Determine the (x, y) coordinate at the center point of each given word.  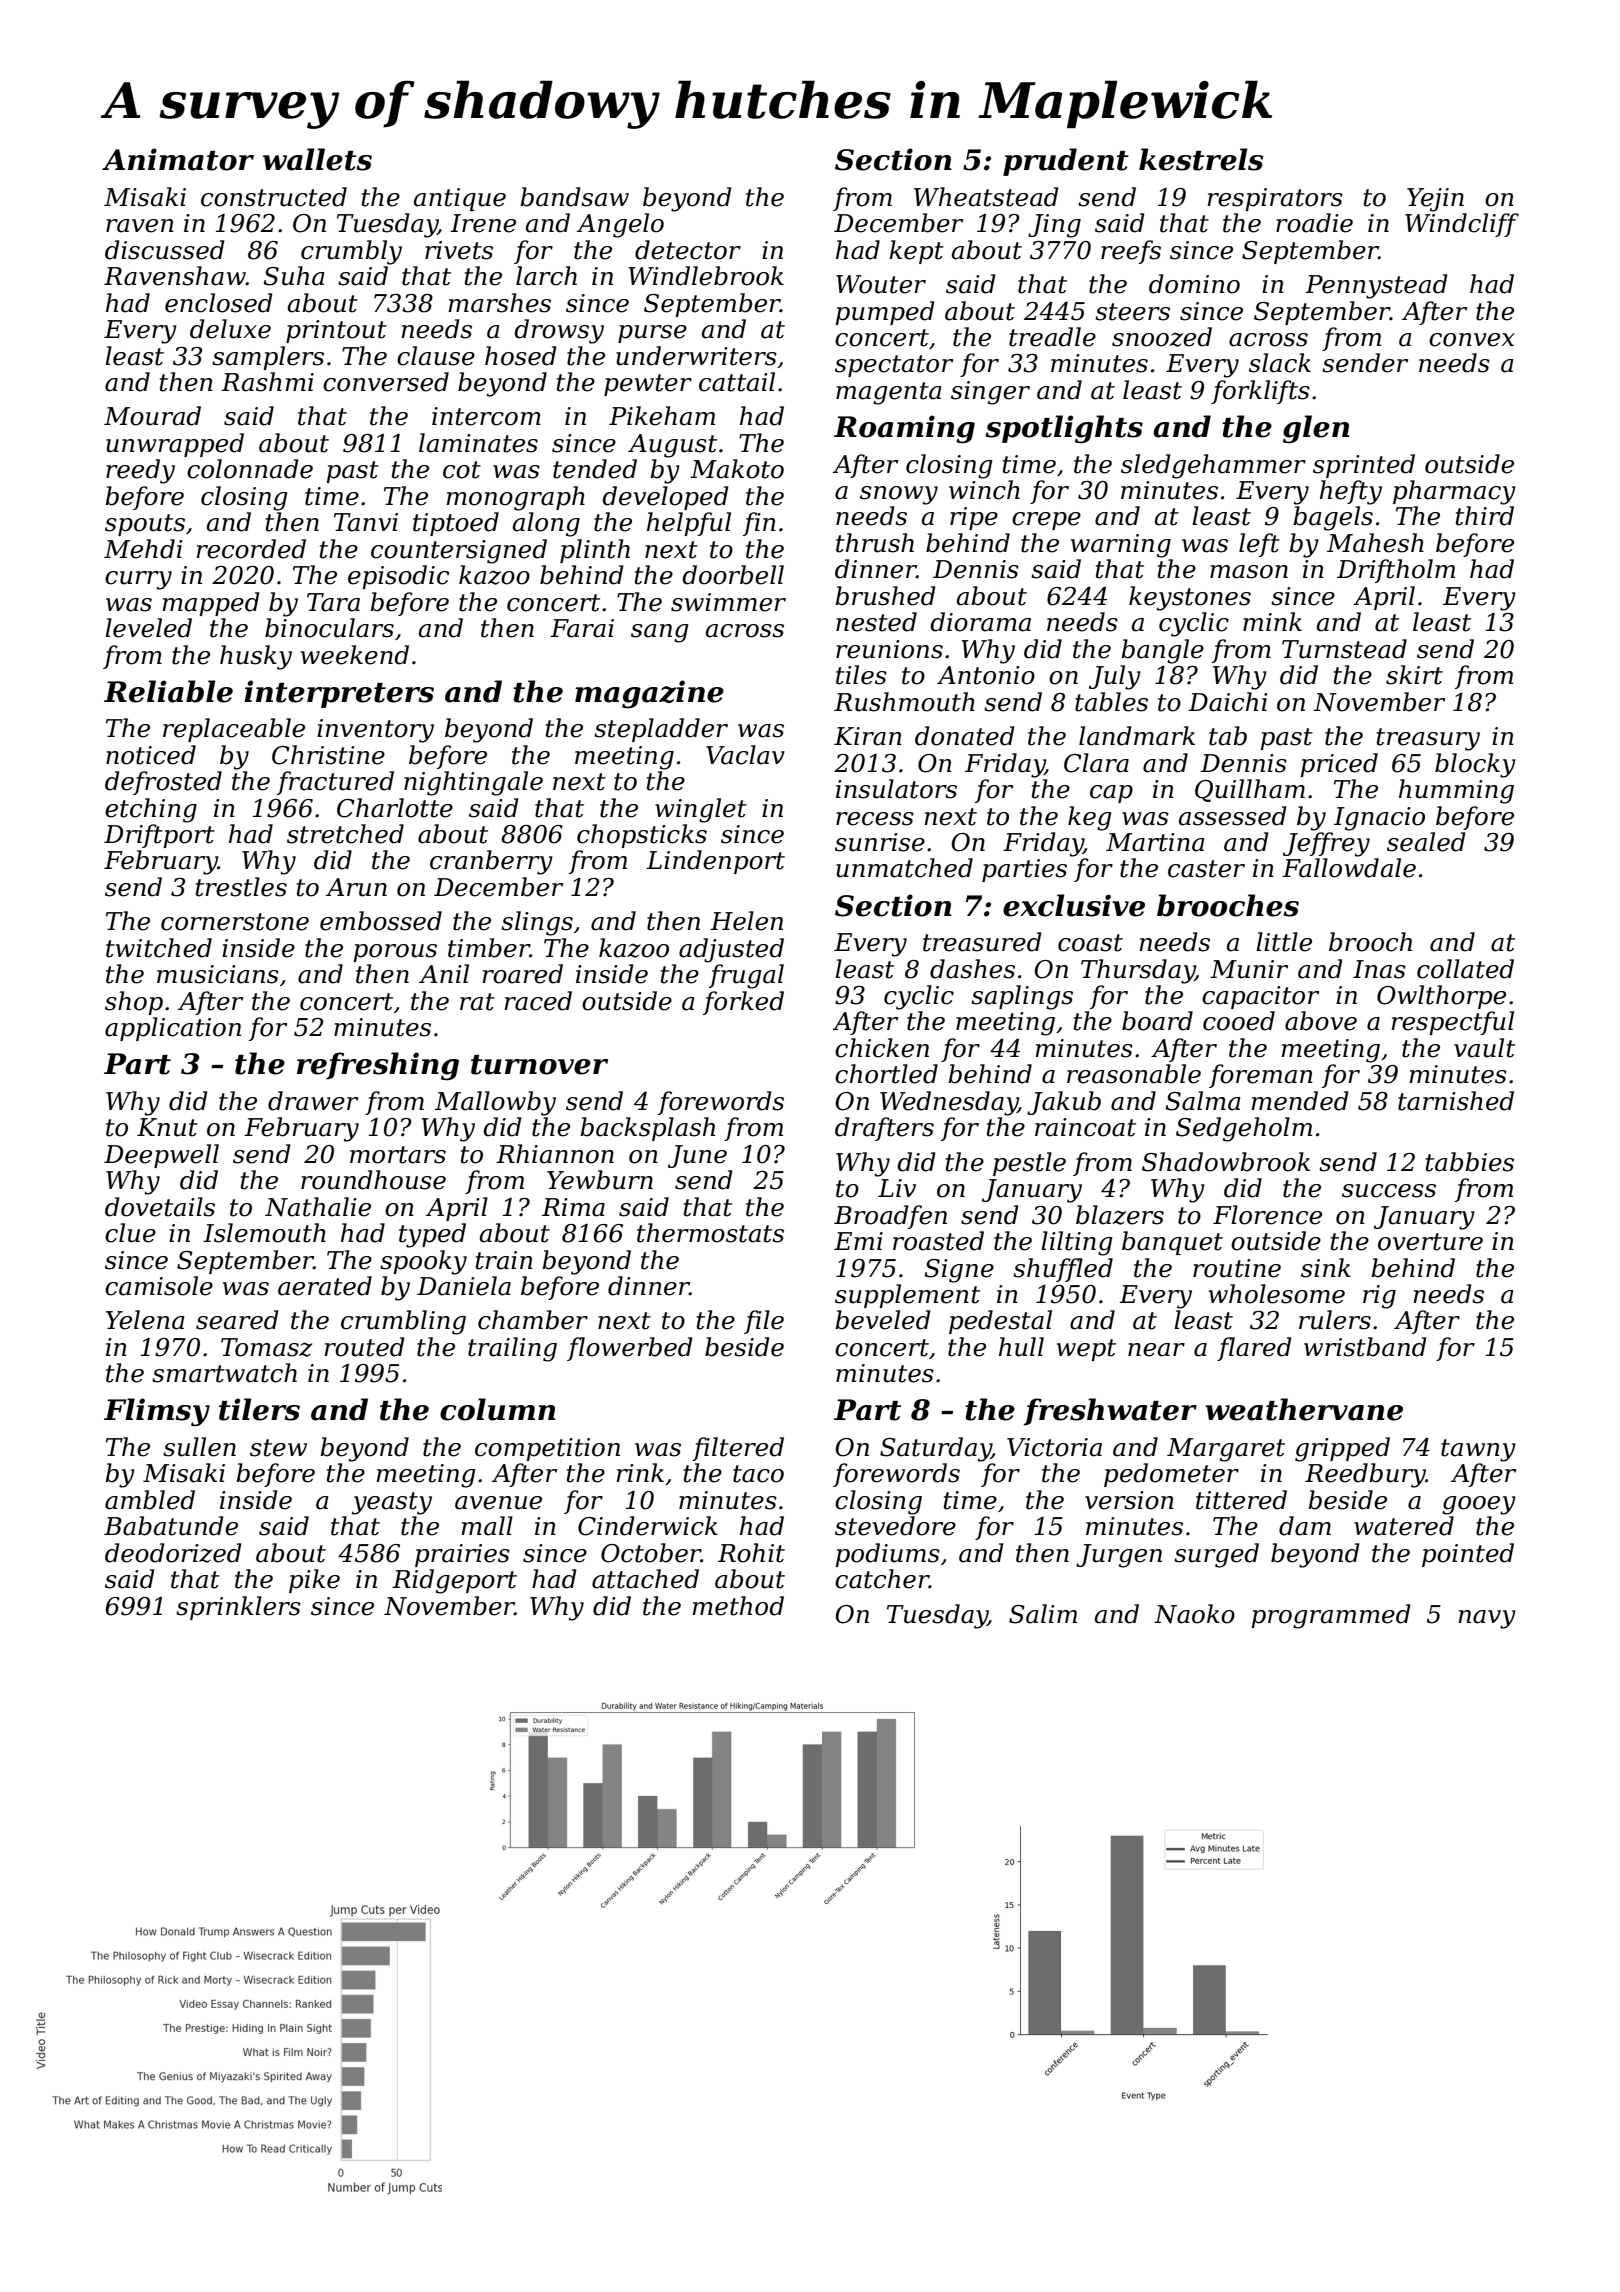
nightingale (473, 783)
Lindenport (715, 862)
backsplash (647, 1129)
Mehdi (143, 549)
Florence (1267, 1215)
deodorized (173, 1553)
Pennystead (1376, 286)
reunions (889, 649)
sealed (1426, 842)
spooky (423, 1262)
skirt (1414, 675)
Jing (1054, 226)
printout (336, 331)
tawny (1478, 1450)
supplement (907, 1296)
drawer (313, 1101)
